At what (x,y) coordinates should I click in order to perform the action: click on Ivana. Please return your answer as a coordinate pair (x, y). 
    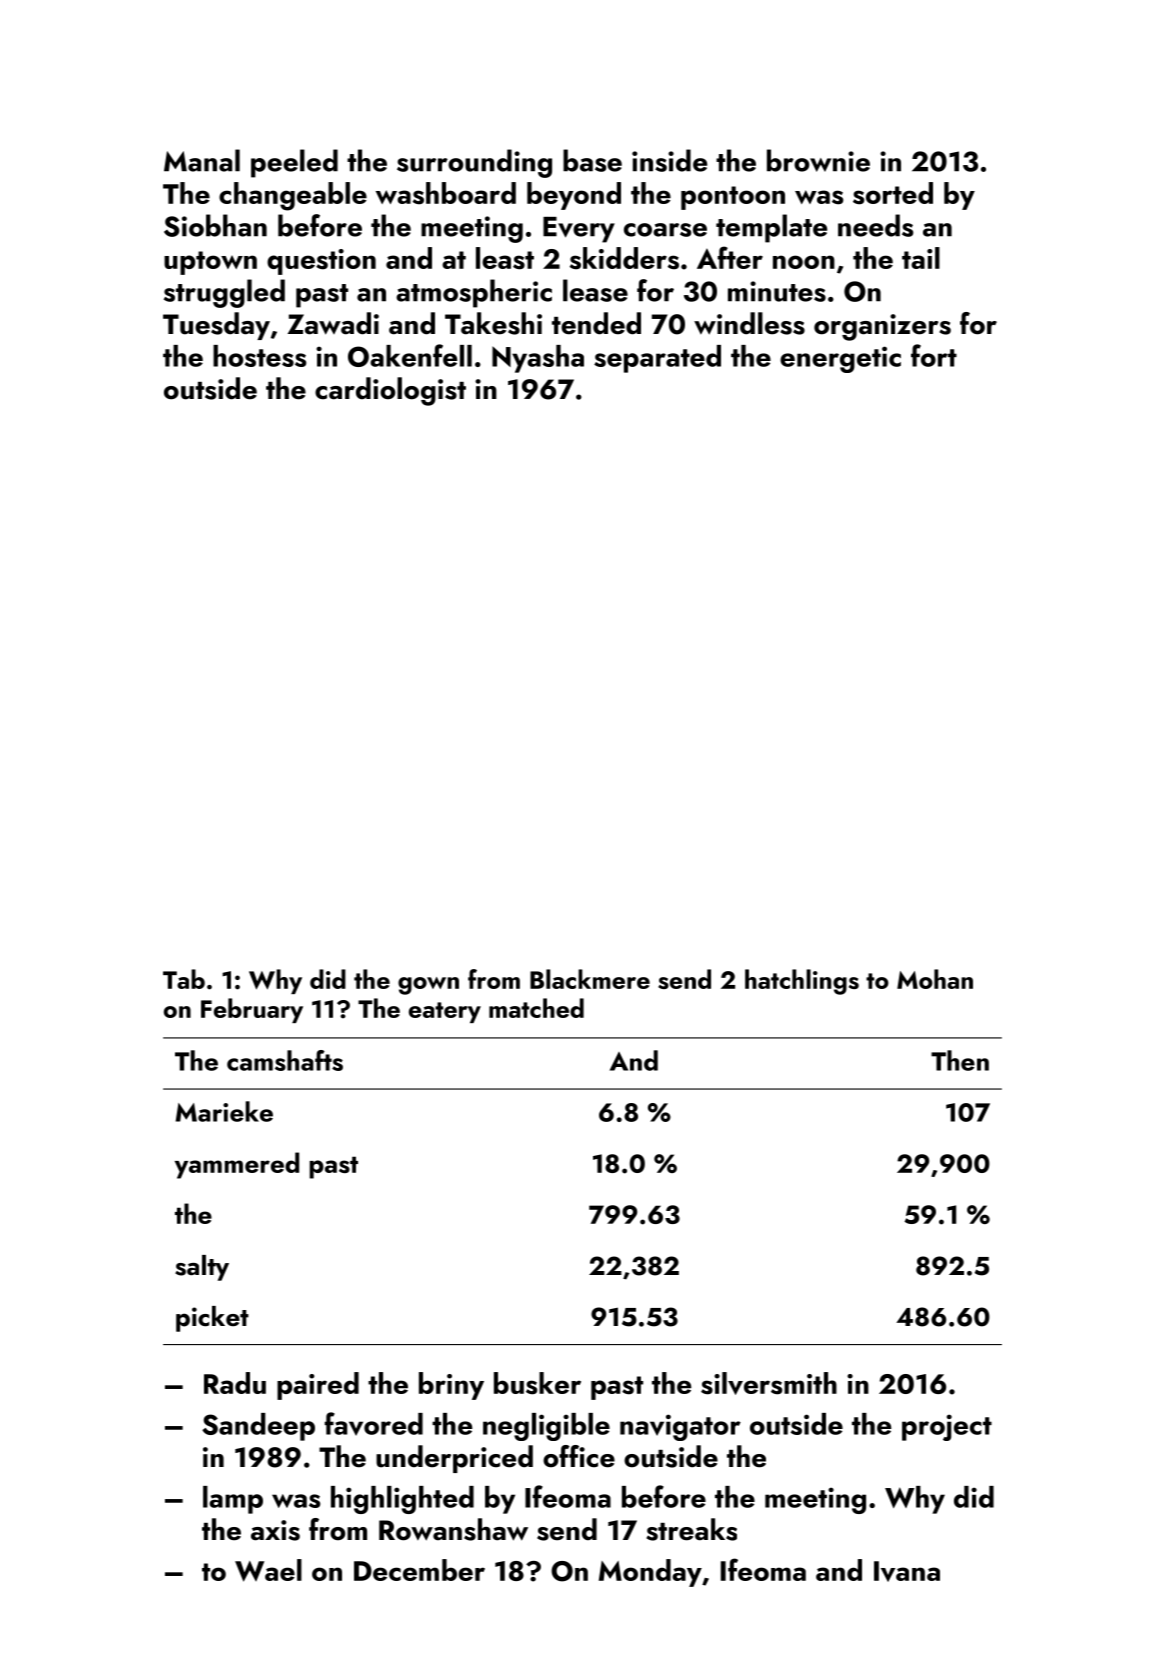
    Looking at the image, I should click on (907, 1571).
